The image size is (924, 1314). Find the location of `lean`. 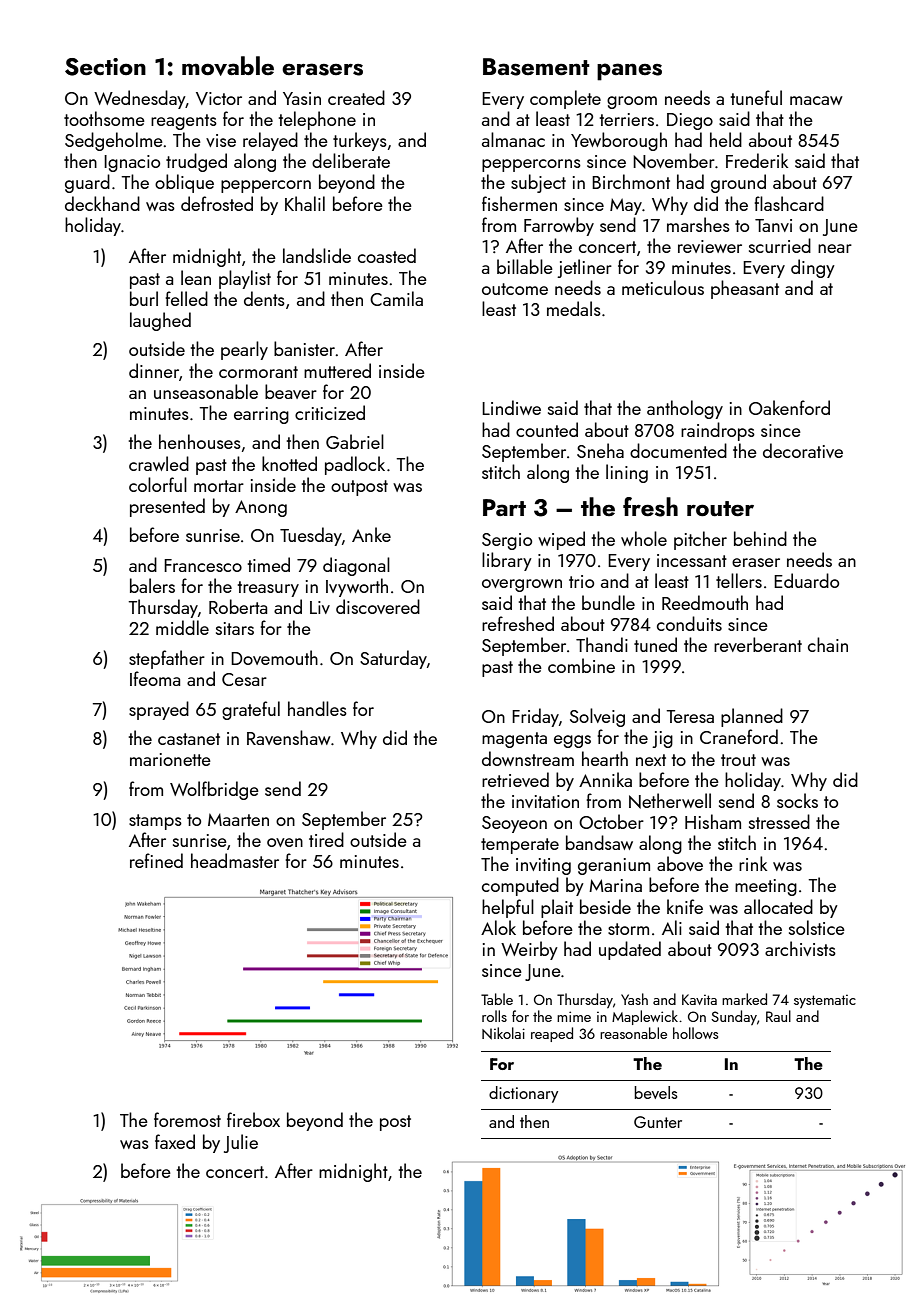

lean is located at coordinates (196, 277).
